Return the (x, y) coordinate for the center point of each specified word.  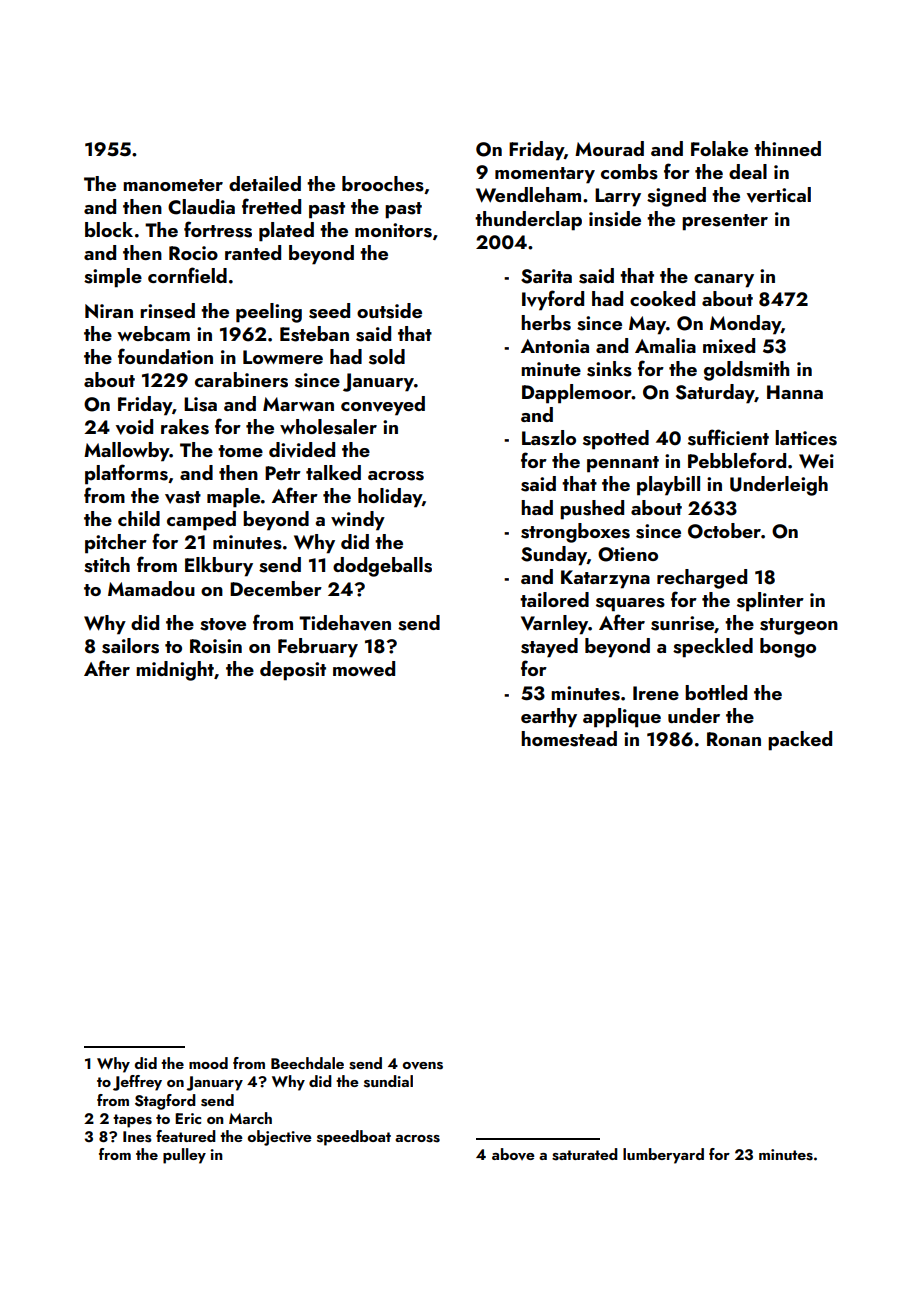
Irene (656, 693)
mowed (364, 668)
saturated (585, 1154)
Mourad (609, 148)
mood (208, 1063)
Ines (137, 1137)
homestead (569, 739)
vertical (779, 195)
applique (622, 718)
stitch (107, 565)
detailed (265, 183)
